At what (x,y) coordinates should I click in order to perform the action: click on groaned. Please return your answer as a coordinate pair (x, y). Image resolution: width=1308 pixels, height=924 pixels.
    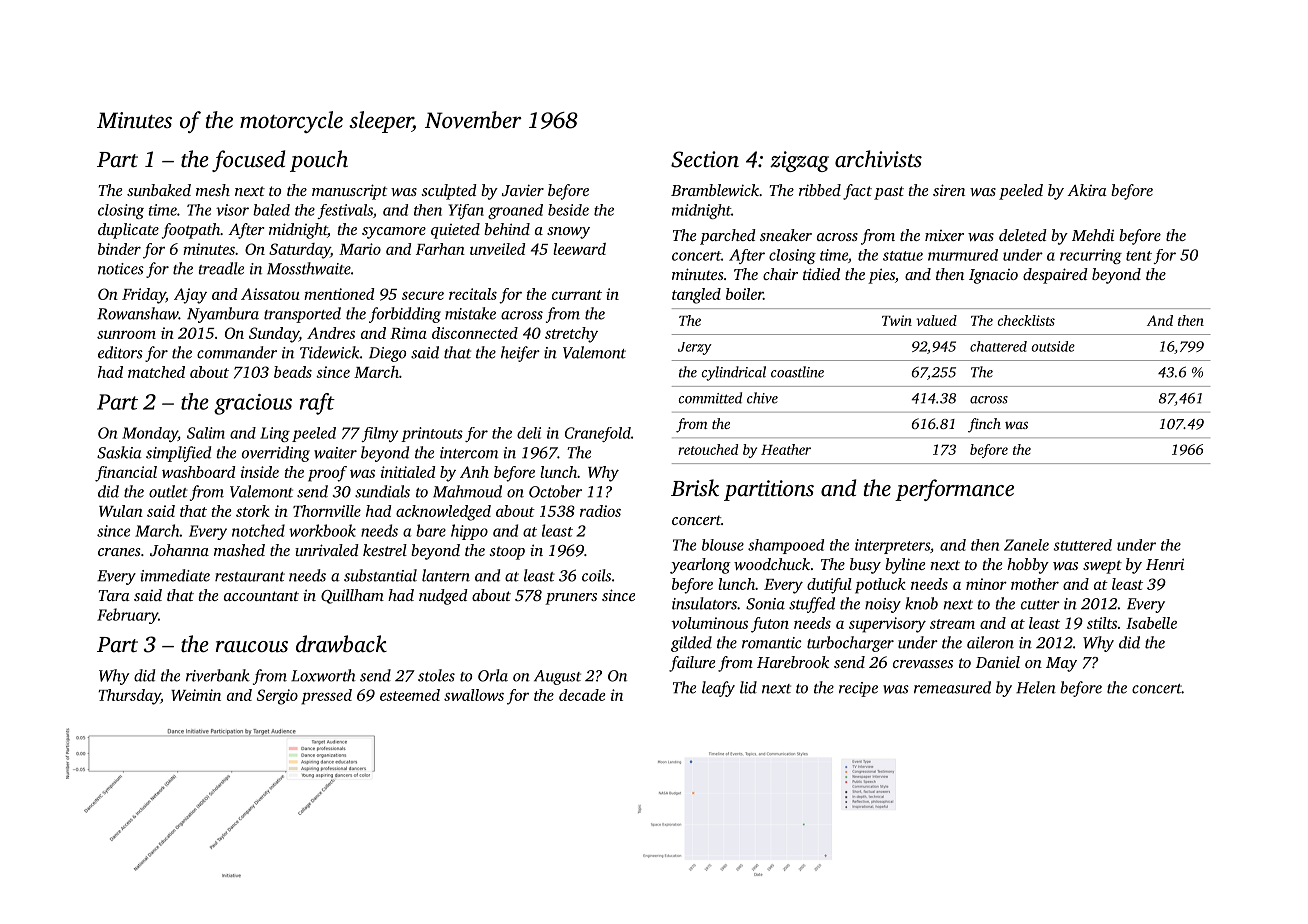
    Looking at the image, I should click on (515, 211).
